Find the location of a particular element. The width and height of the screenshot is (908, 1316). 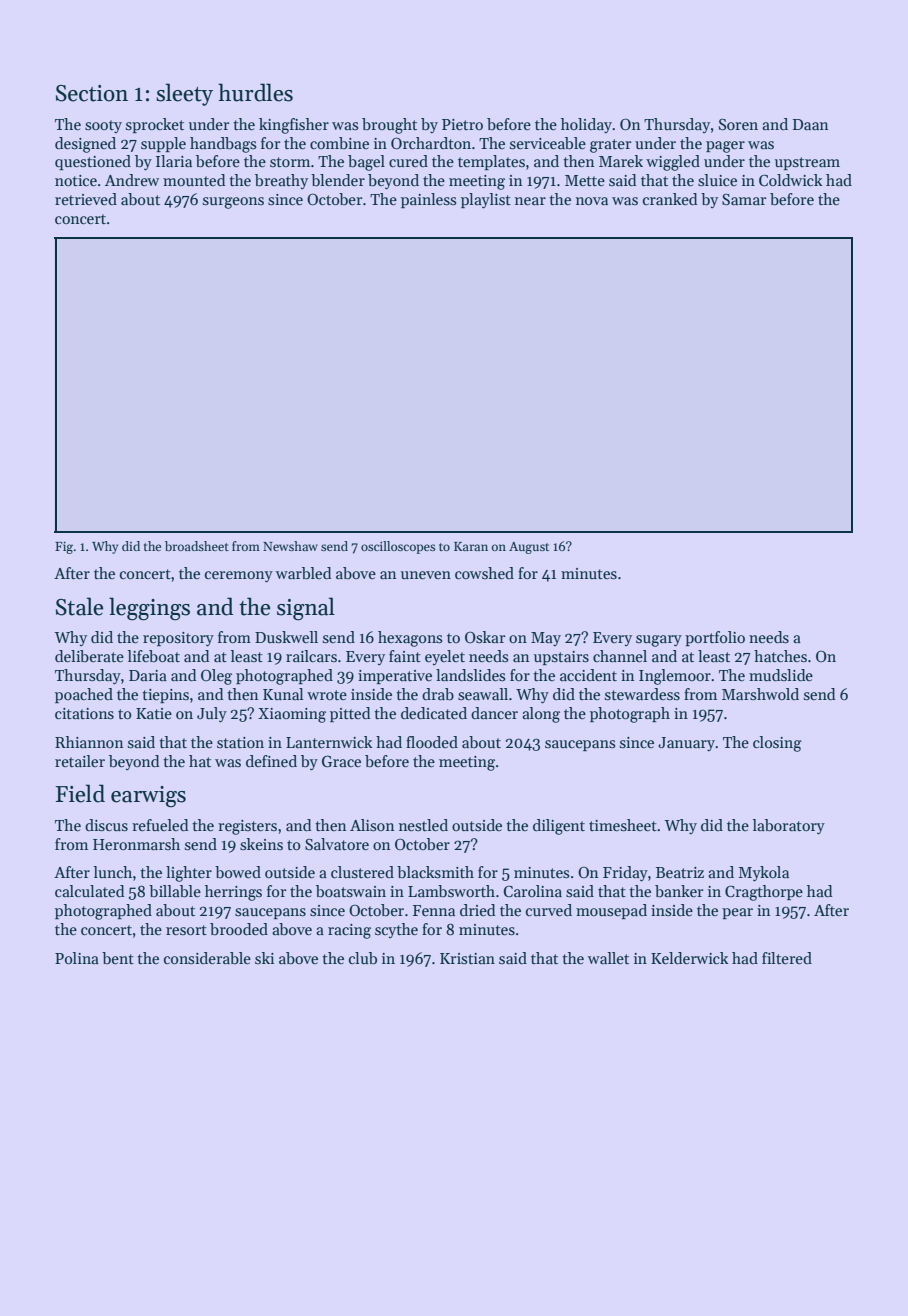

considerable is located at coordinates (207, 958).
